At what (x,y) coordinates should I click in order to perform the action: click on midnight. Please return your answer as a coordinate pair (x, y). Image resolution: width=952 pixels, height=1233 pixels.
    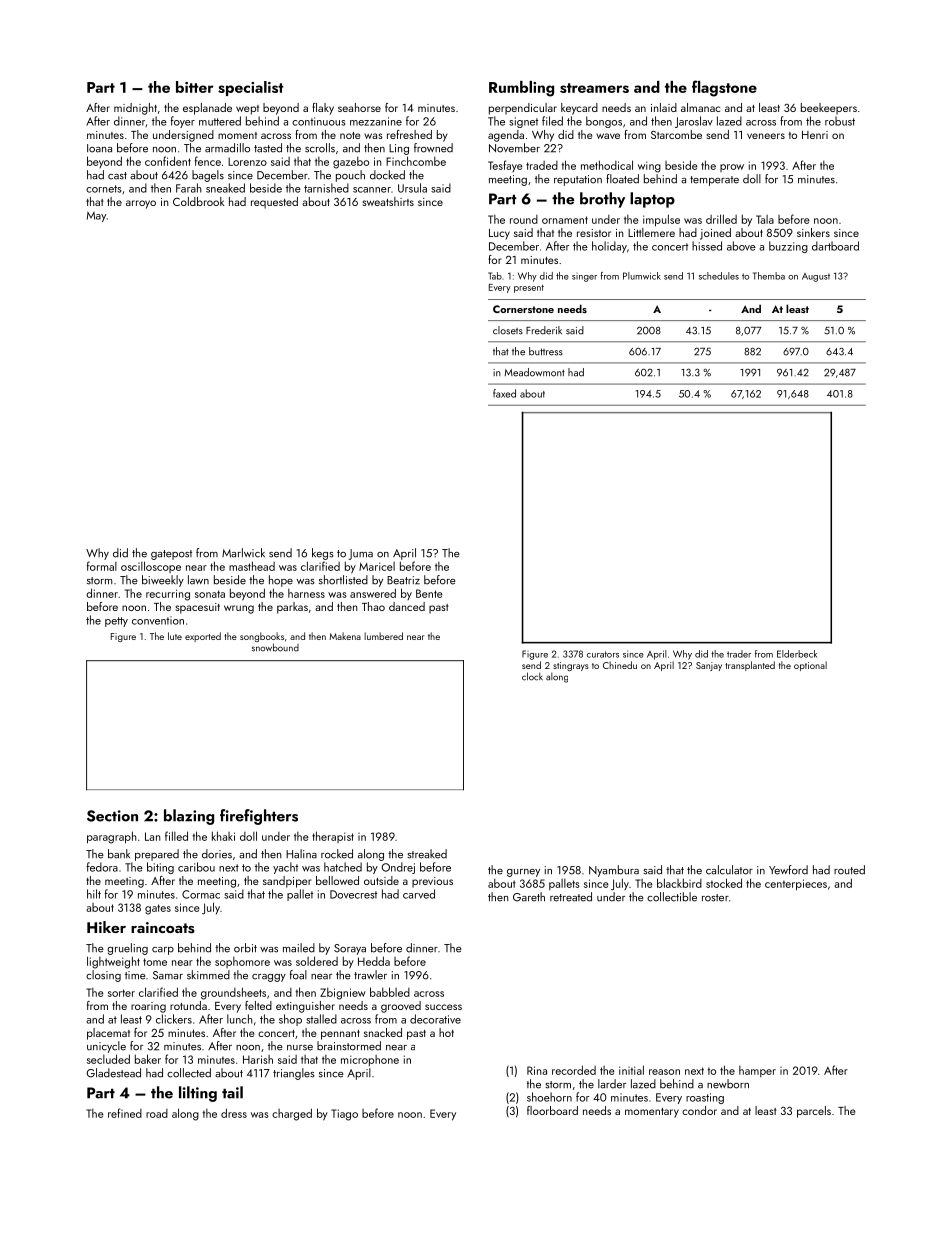
    Looking at the image, I should click on (135, 109).
